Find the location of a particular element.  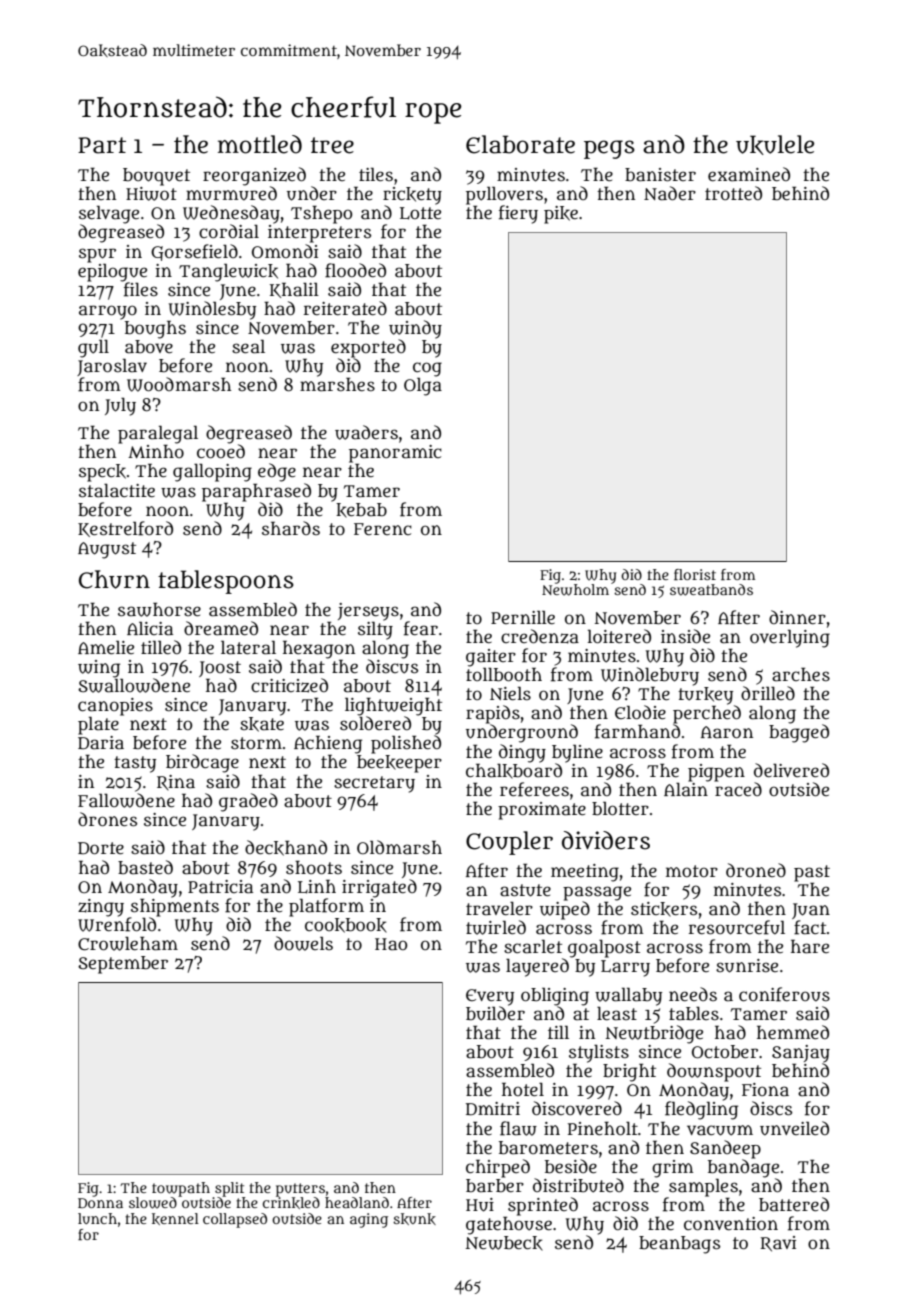

Daria is located at coordinates (101, 743).
